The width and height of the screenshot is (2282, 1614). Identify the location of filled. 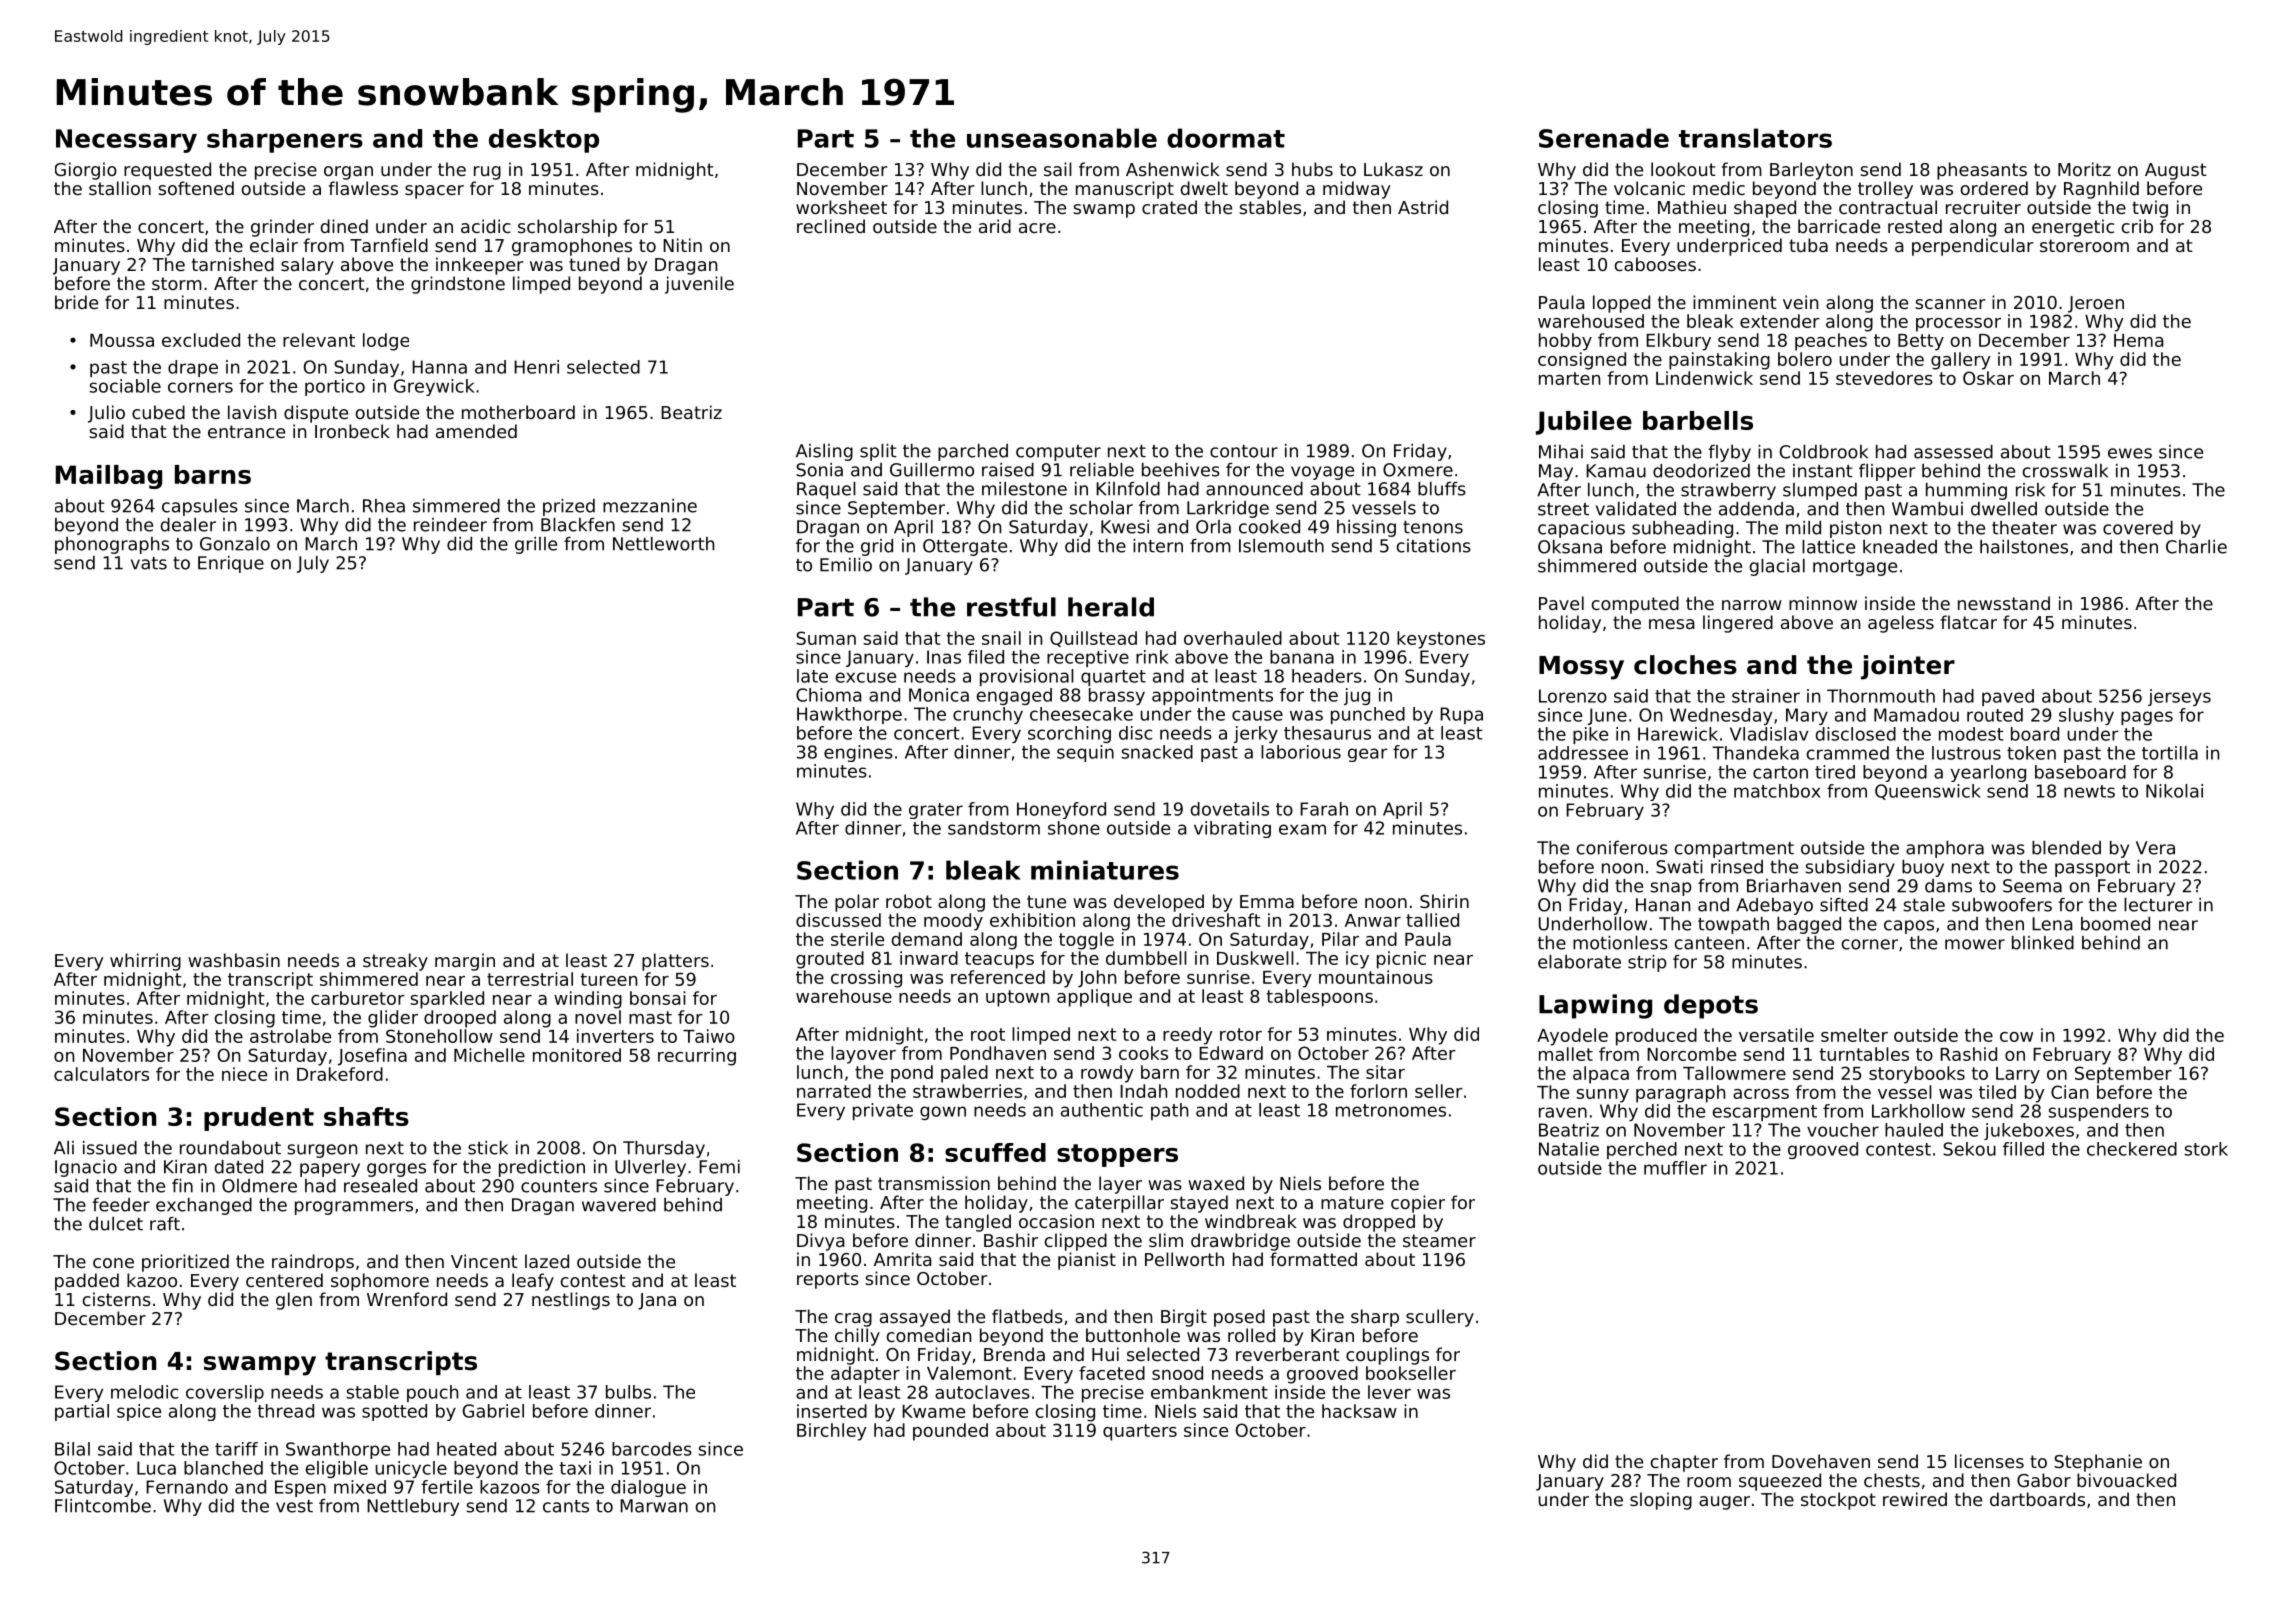
(2023, 1149).
